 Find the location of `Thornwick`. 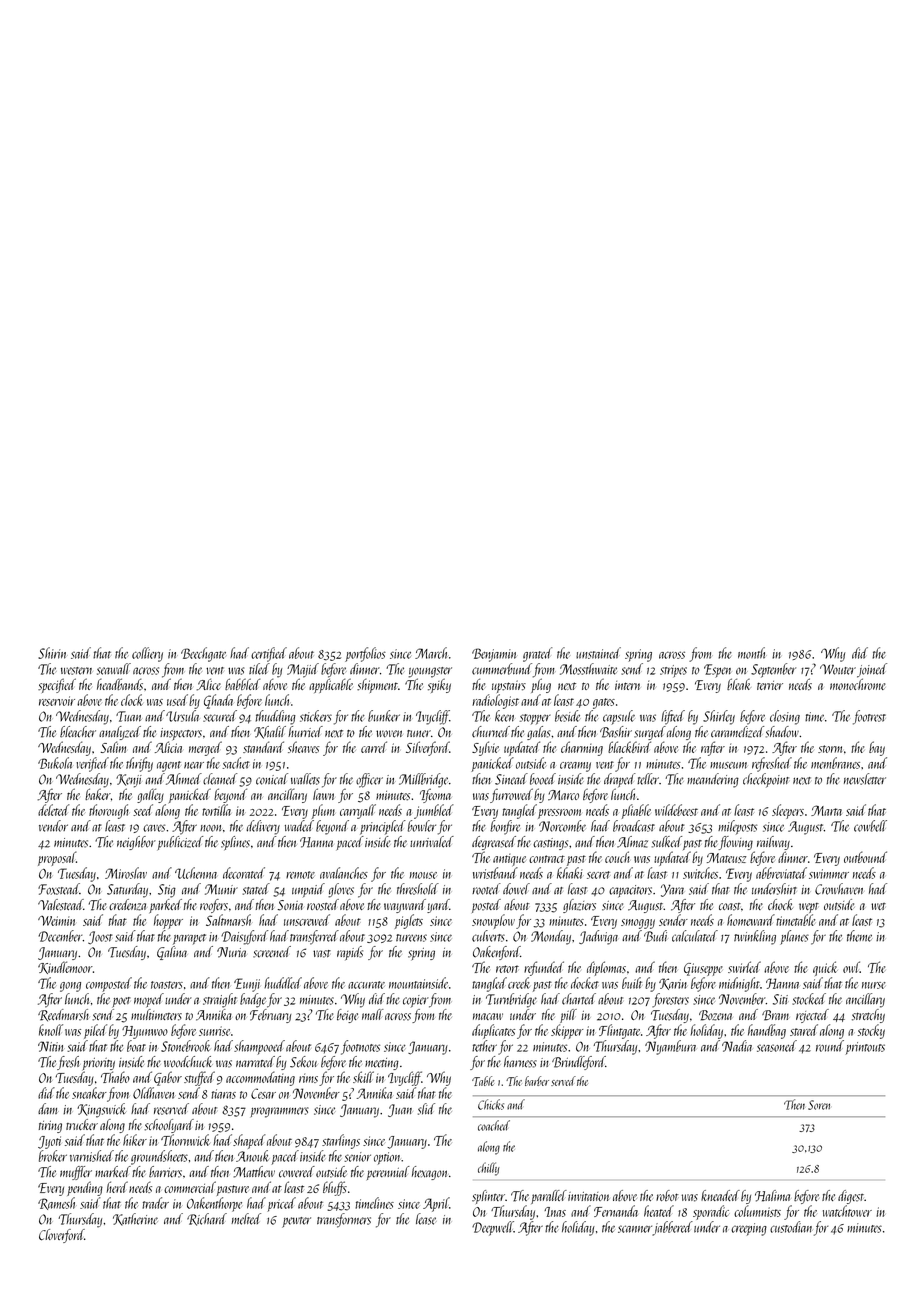

Thornwick is located at coordinates (185, 1140).
